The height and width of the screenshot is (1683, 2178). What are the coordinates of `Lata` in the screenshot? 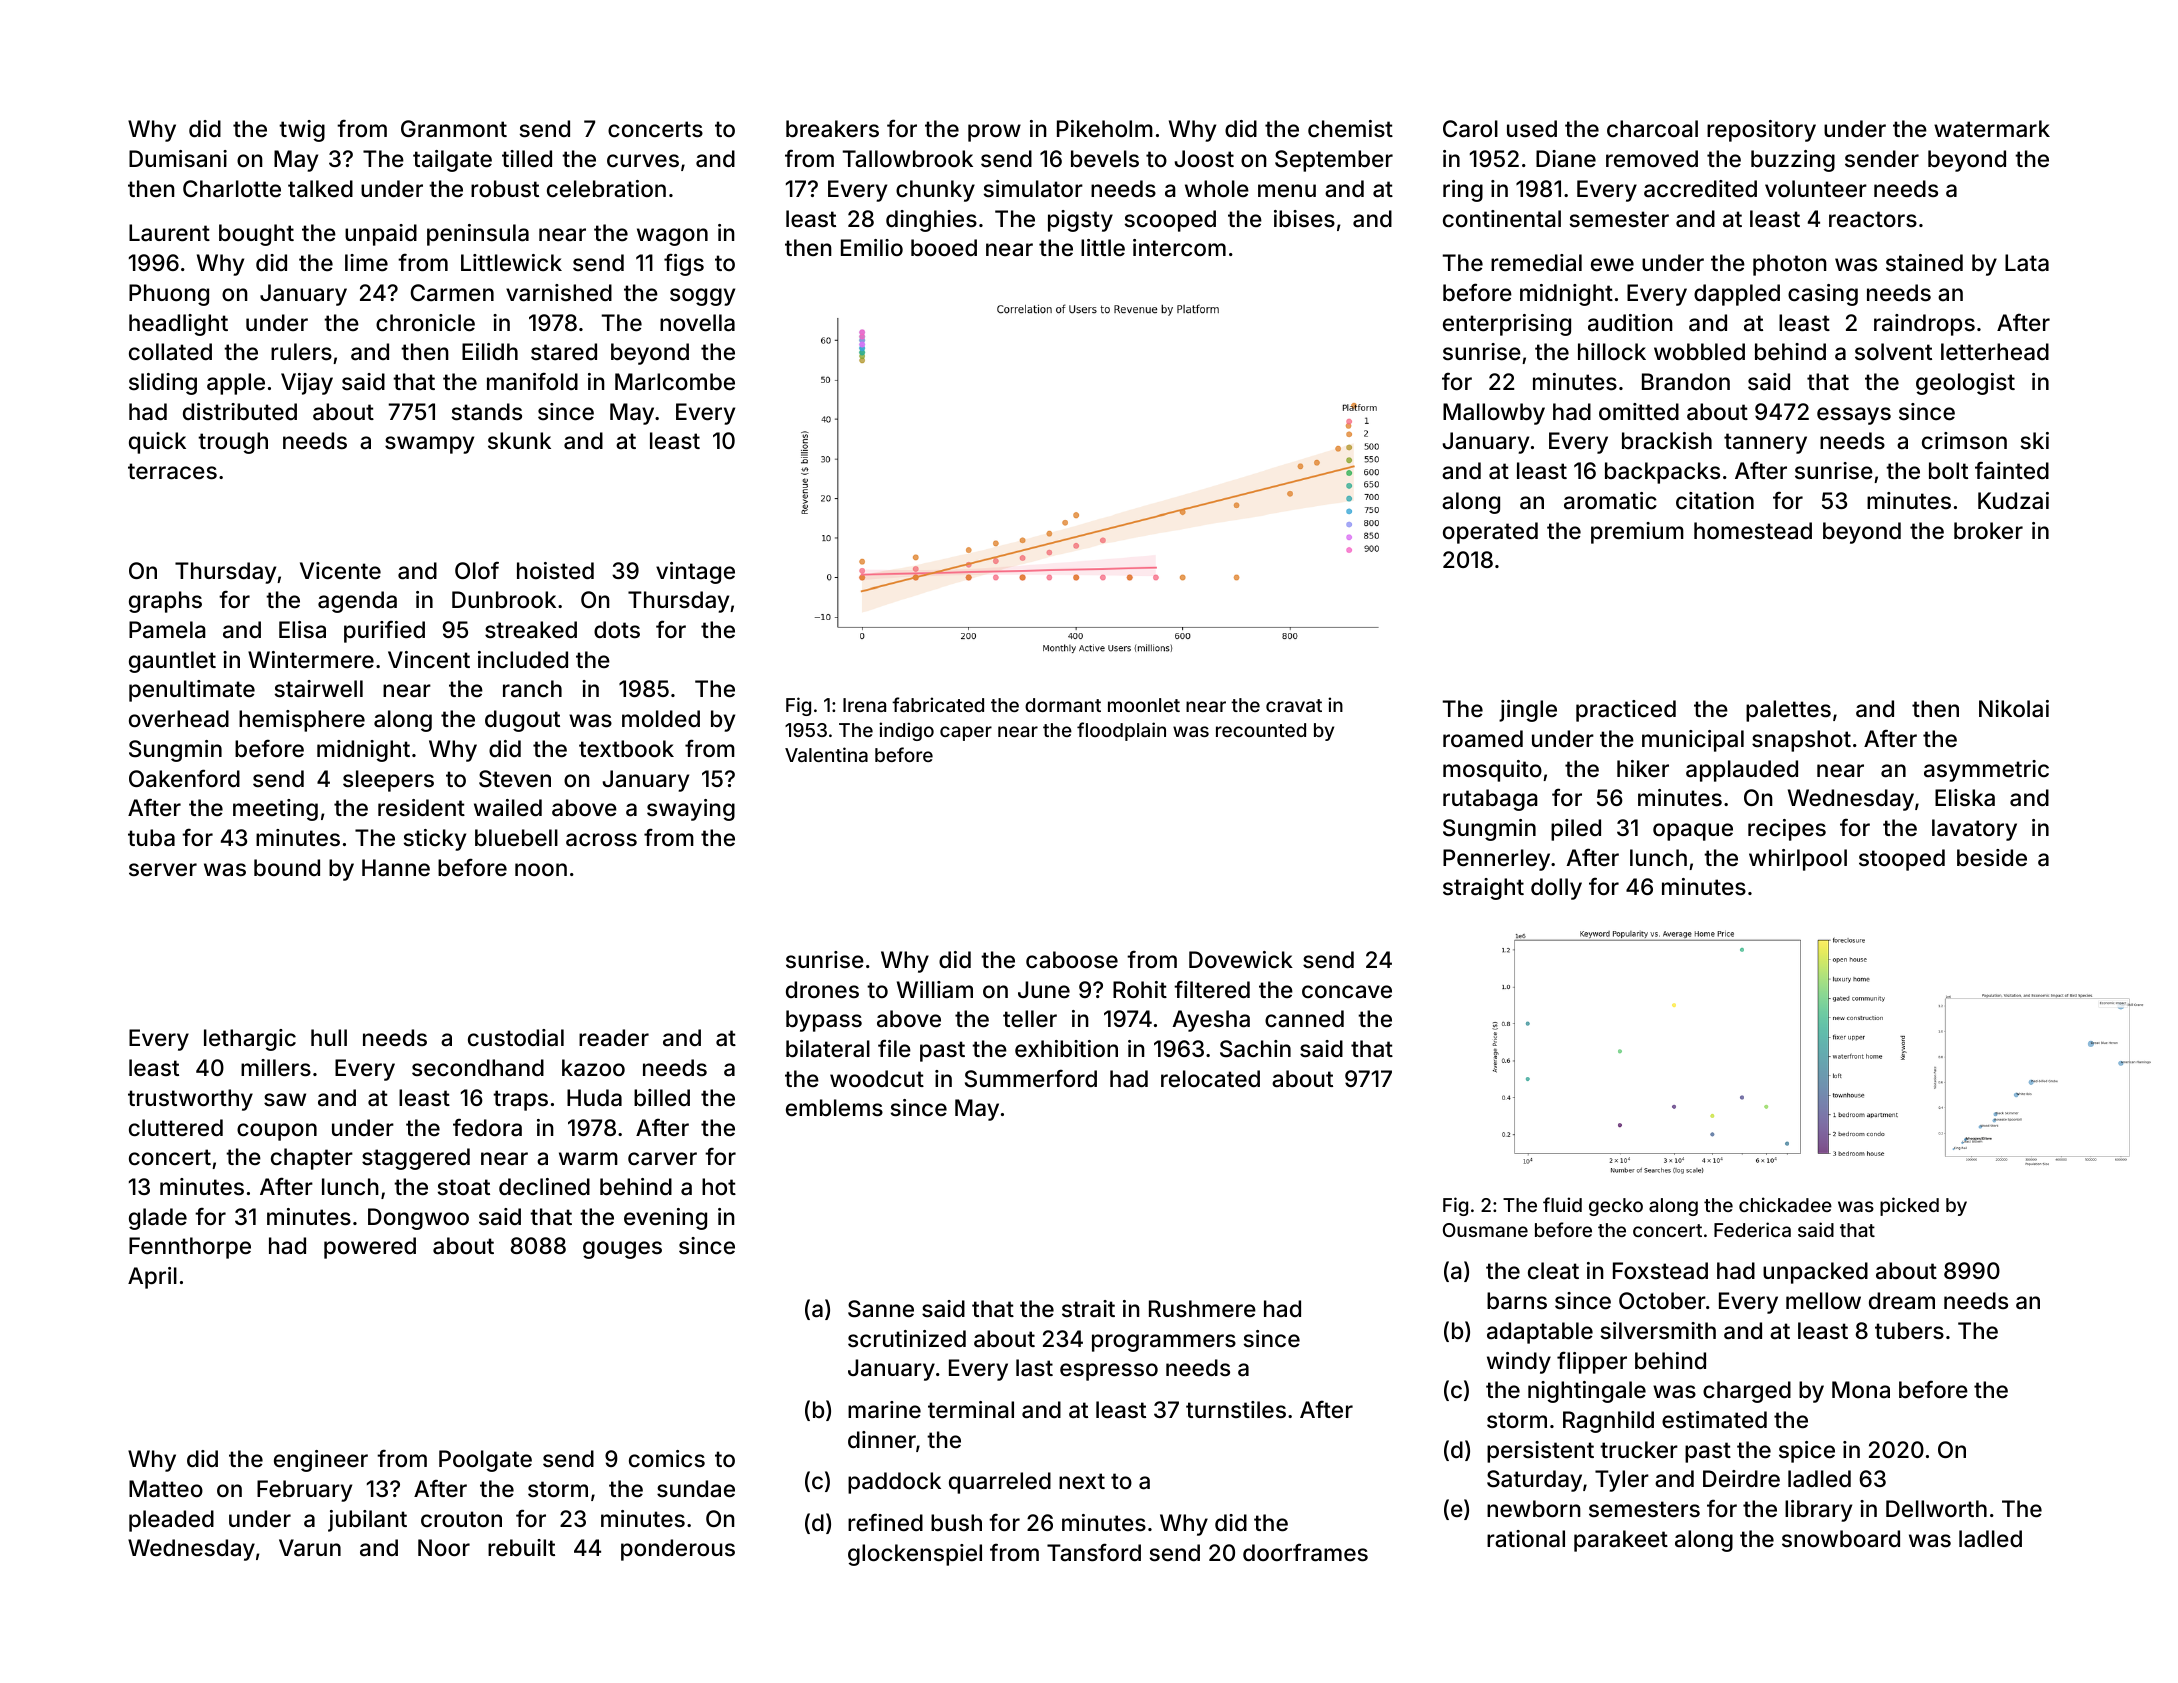 It's located at (2027, 263).
